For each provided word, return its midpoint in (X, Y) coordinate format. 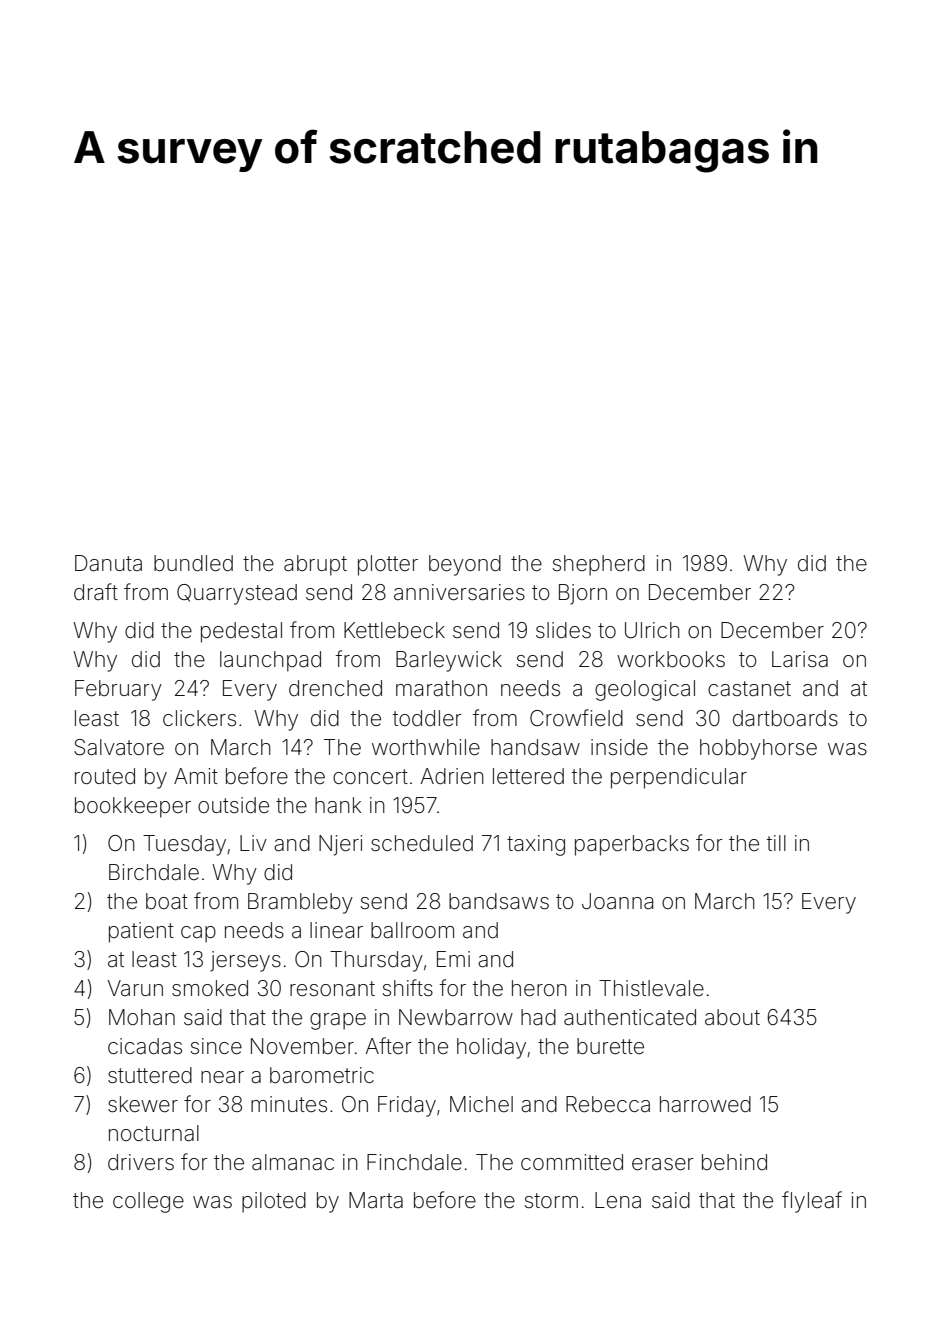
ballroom (412, 930)
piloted (274, 1202)
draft (96, 592)
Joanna (617, 901)
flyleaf (812, 1202)
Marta (376, 1200)
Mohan (142, 1017)
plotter (388, 565)
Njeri (340, 845)
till (776, 843)
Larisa (800, 659)
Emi (453, 959)
